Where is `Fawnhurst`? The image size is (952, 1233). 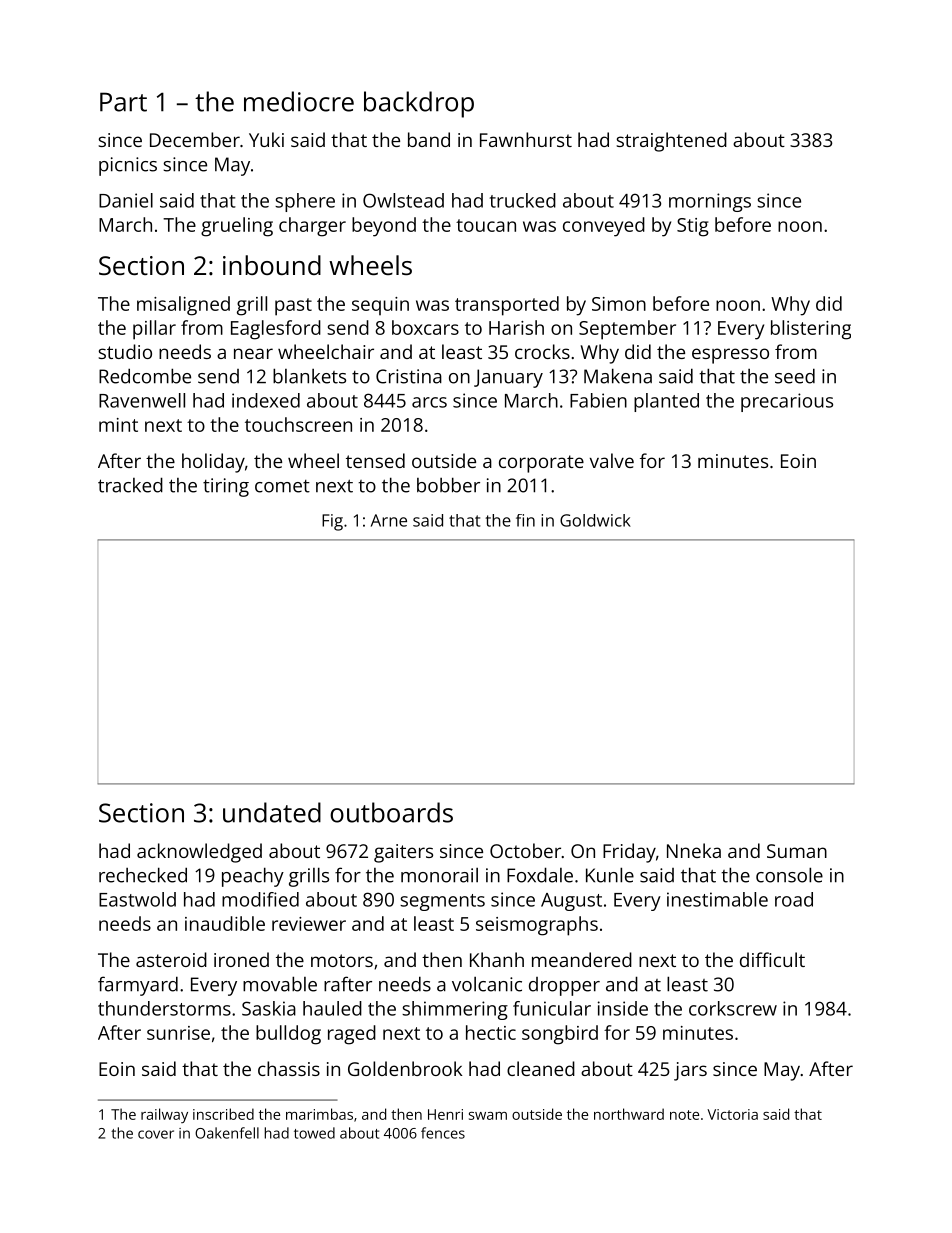 Fawnhurst is located at coordinates (526, 139).
